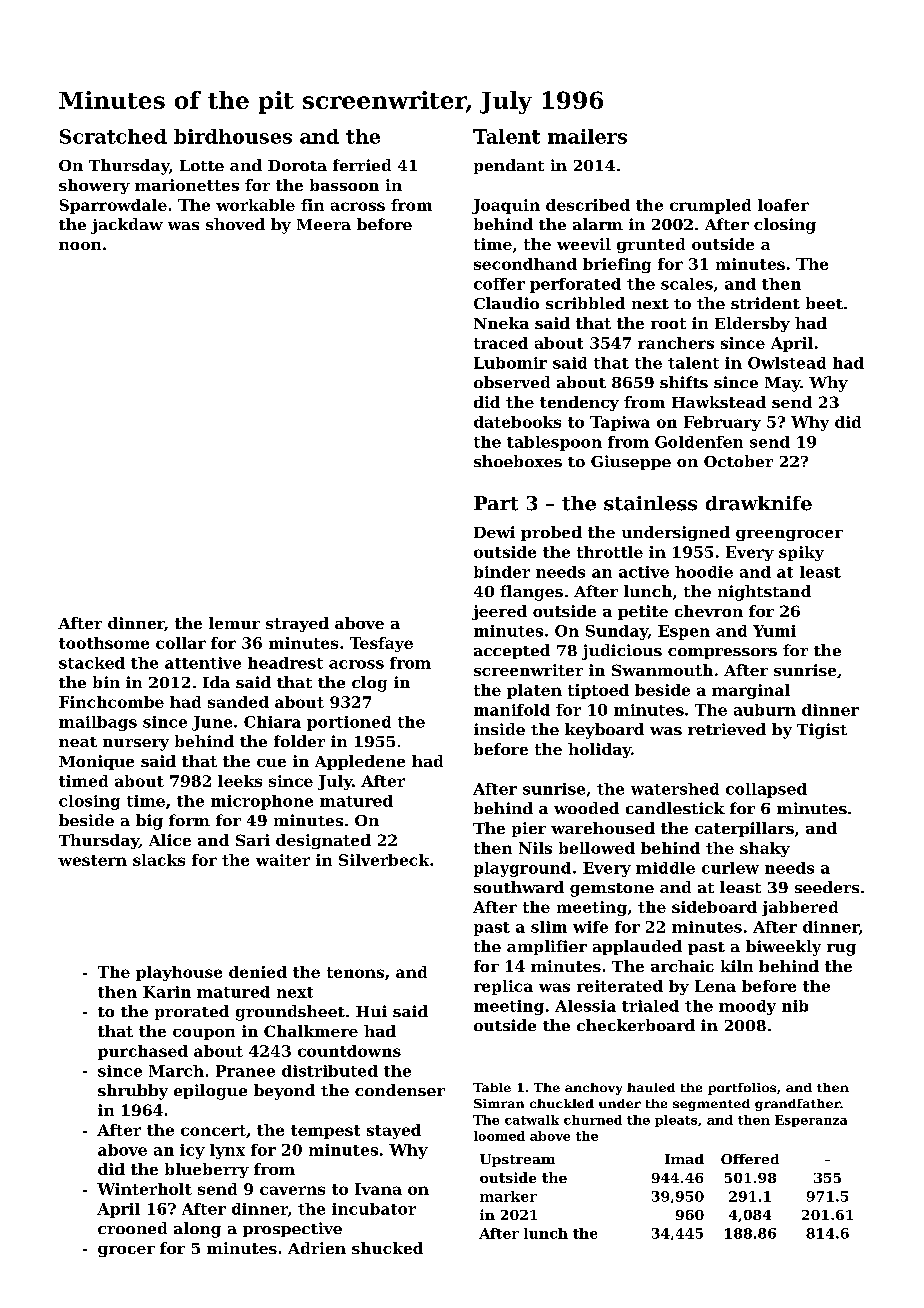 Image resolution: width=924 pixels, height=1308 pixels. Describe the element at coordinates (127, 226) in the document. I see `jackdaw` at that location.
